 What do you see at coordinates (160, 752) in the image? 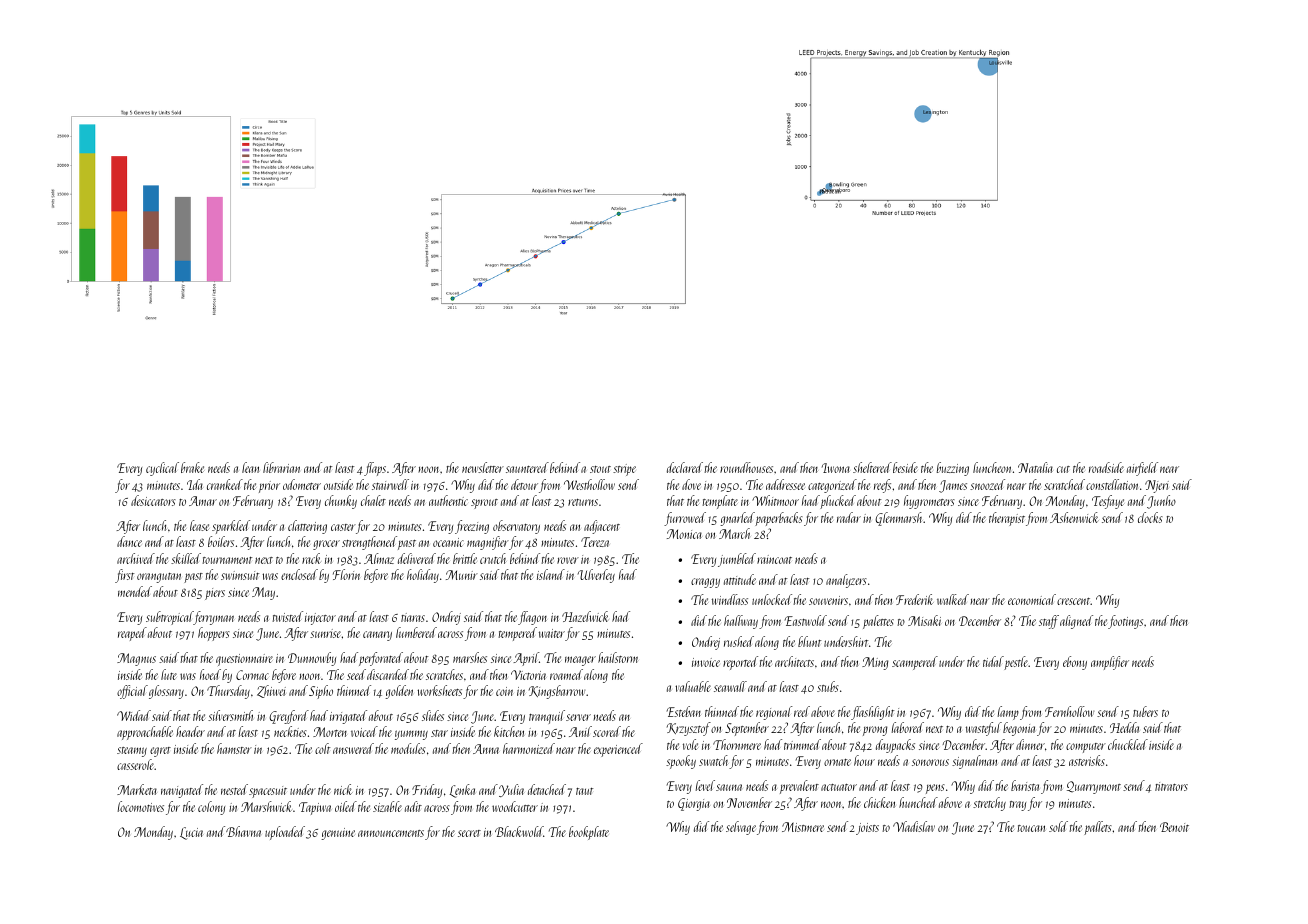
I see `egret` at bounding box center [160, 752].
